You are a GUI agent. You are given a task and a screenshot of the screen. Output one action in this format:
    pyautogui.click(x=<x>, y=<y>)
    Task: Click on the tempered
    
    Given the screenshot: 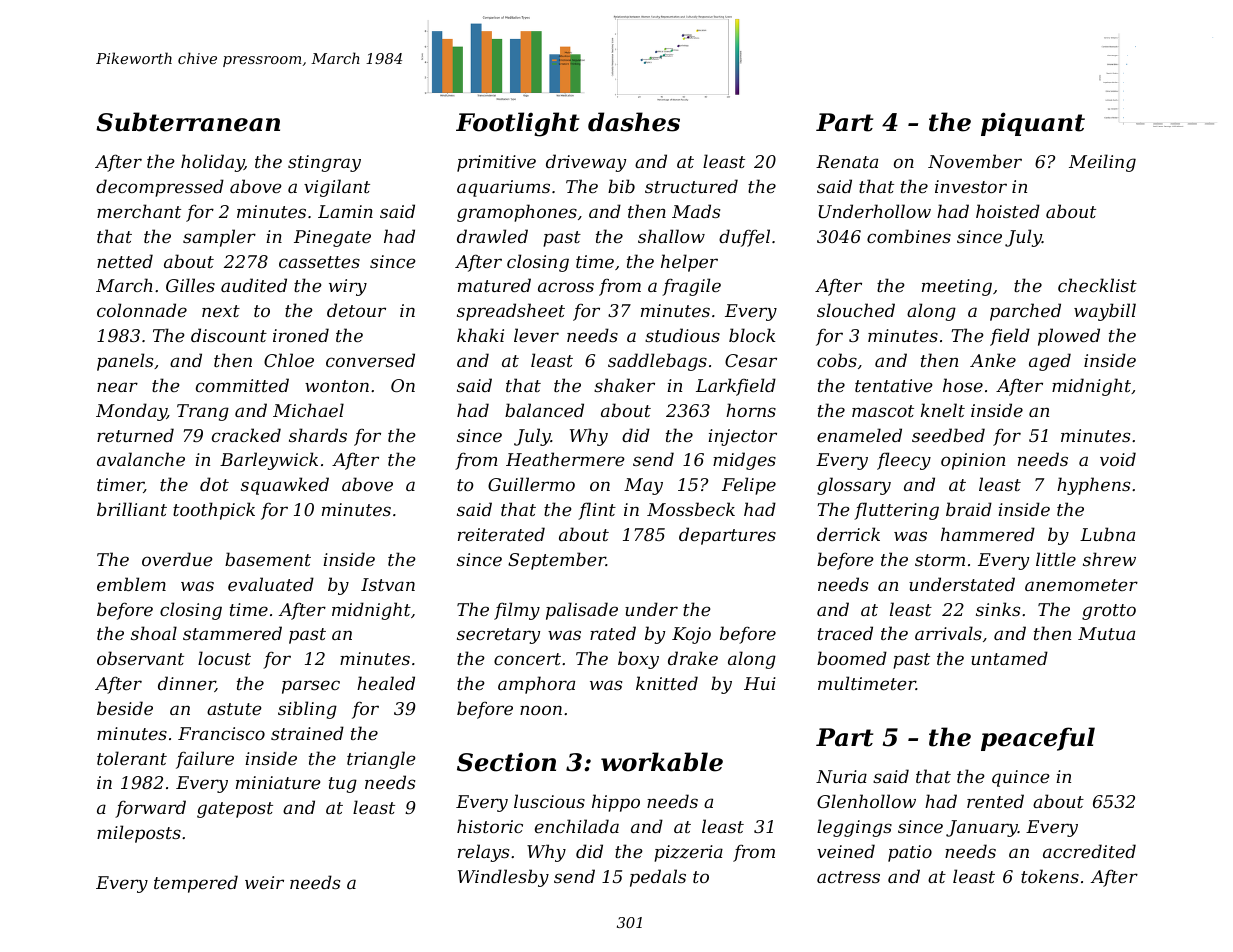 What is the action you would take?
    pyautogui.click(x=196, y=884)
